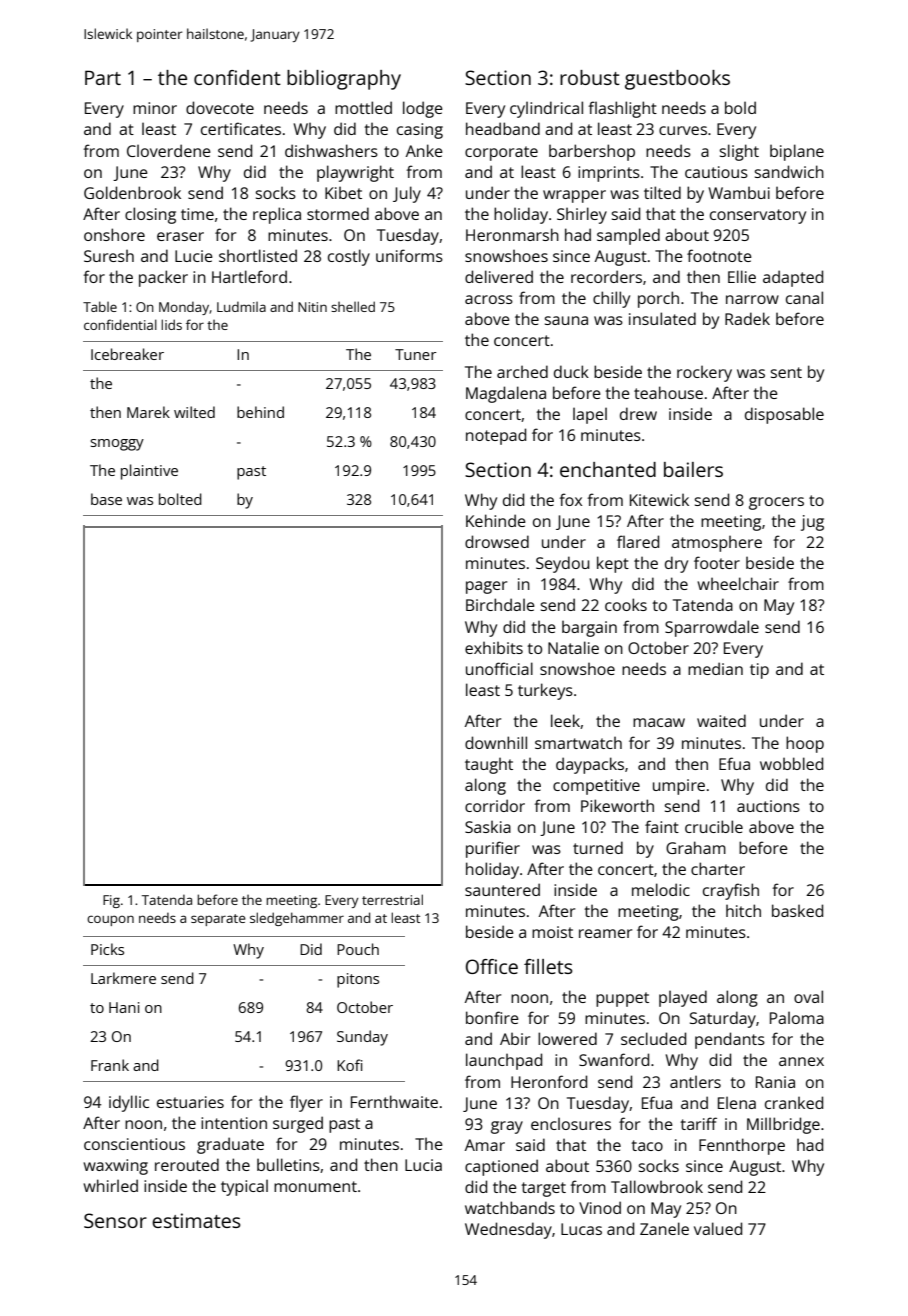  What do you see at coordinates (115, 1220) in the screenshot?
I see `Sensor` at bounding box center [115, 1220].
